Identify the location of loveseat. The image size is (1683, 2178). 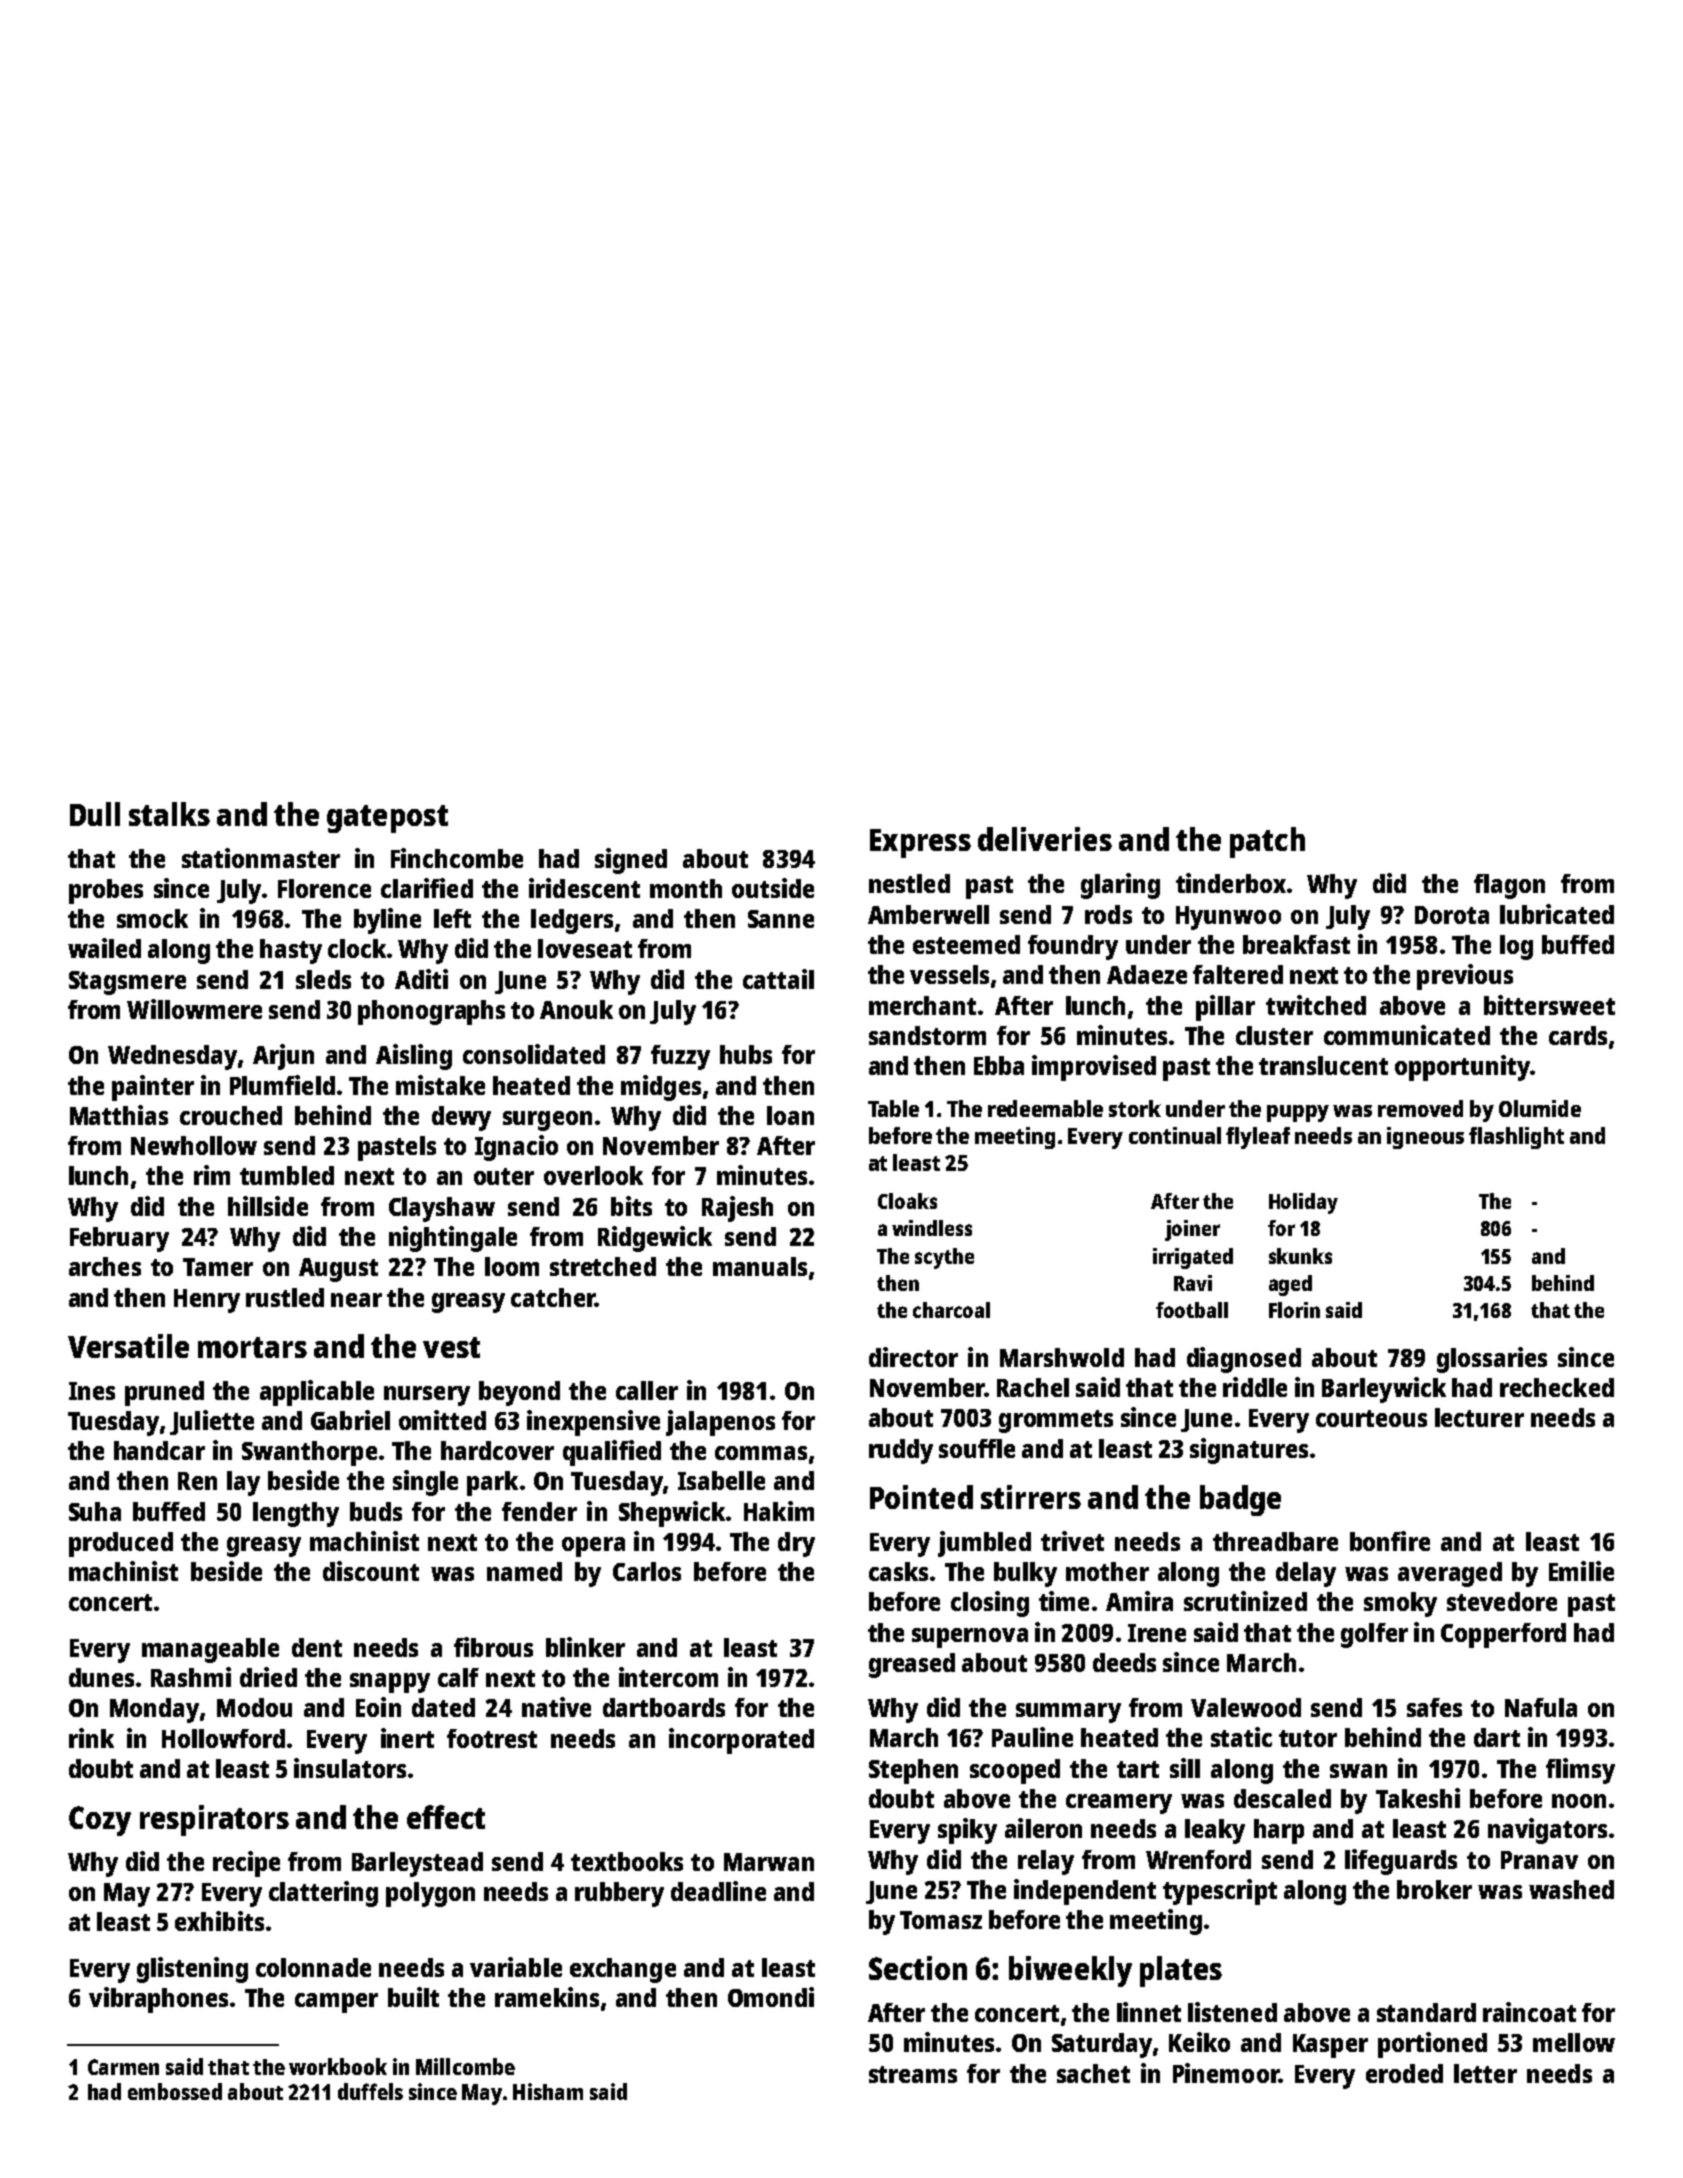
(585, 948).
